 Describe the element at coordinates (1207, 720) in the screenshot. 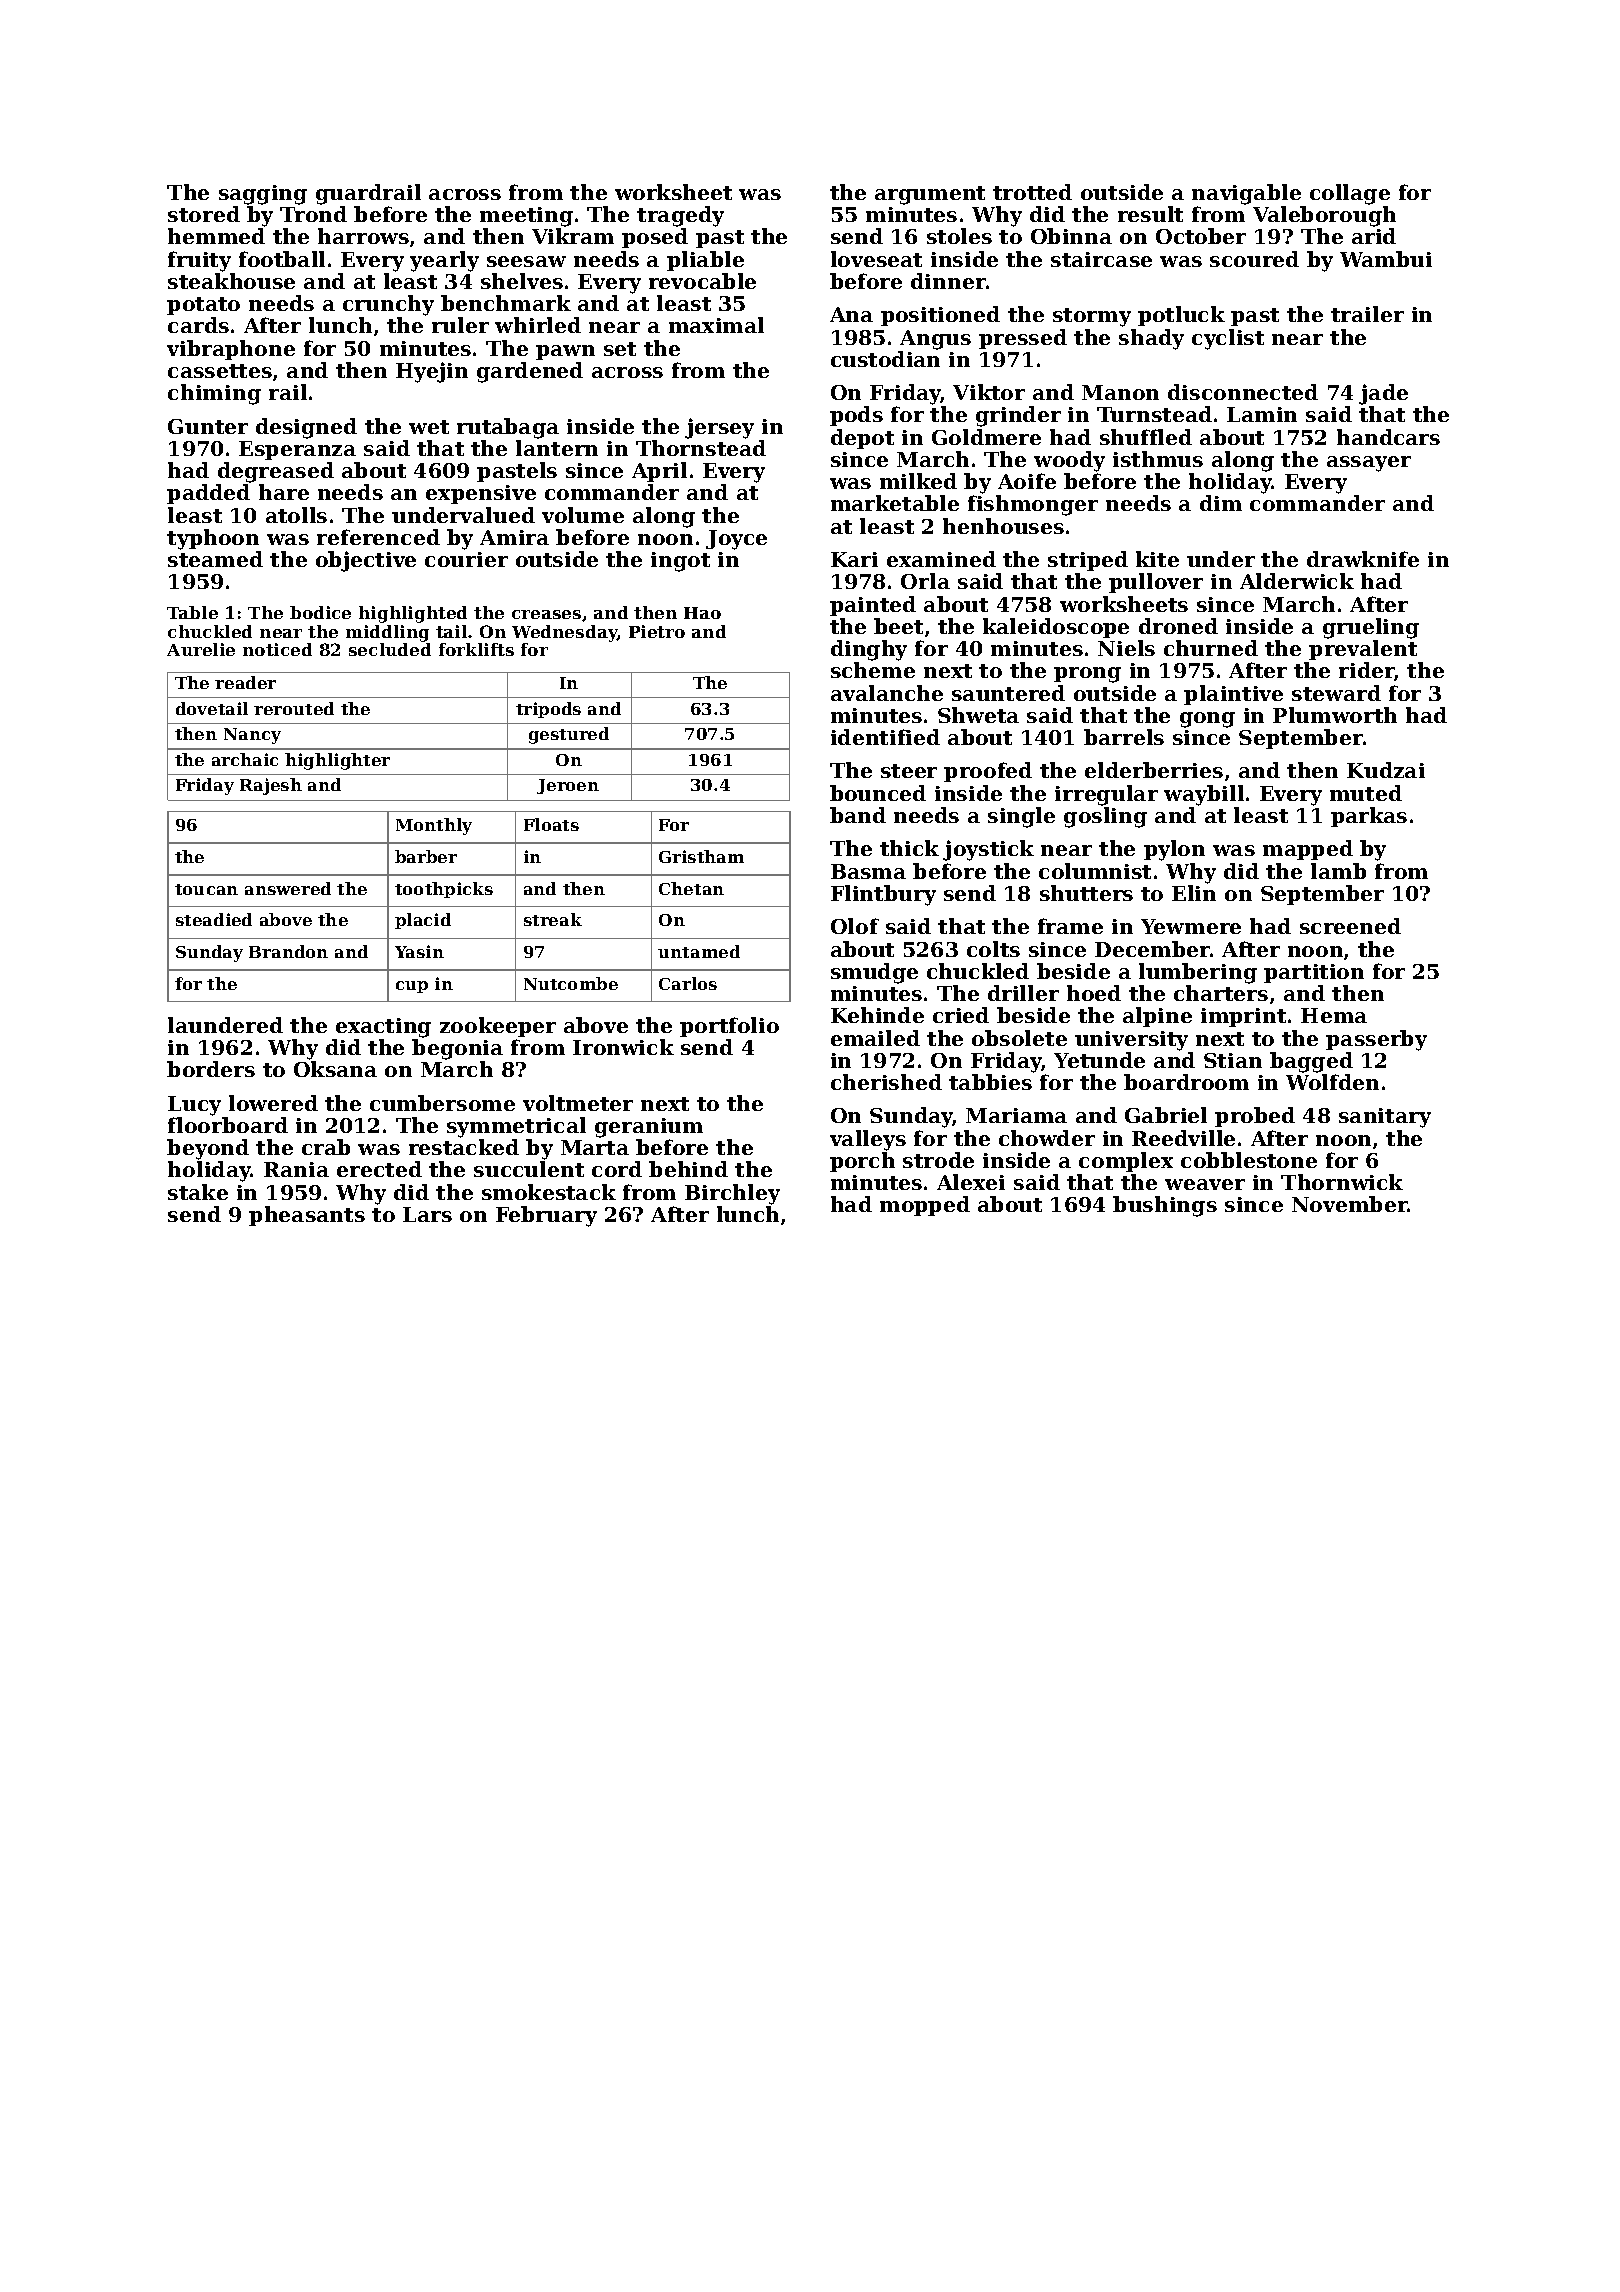

I see `gong` at that location.
